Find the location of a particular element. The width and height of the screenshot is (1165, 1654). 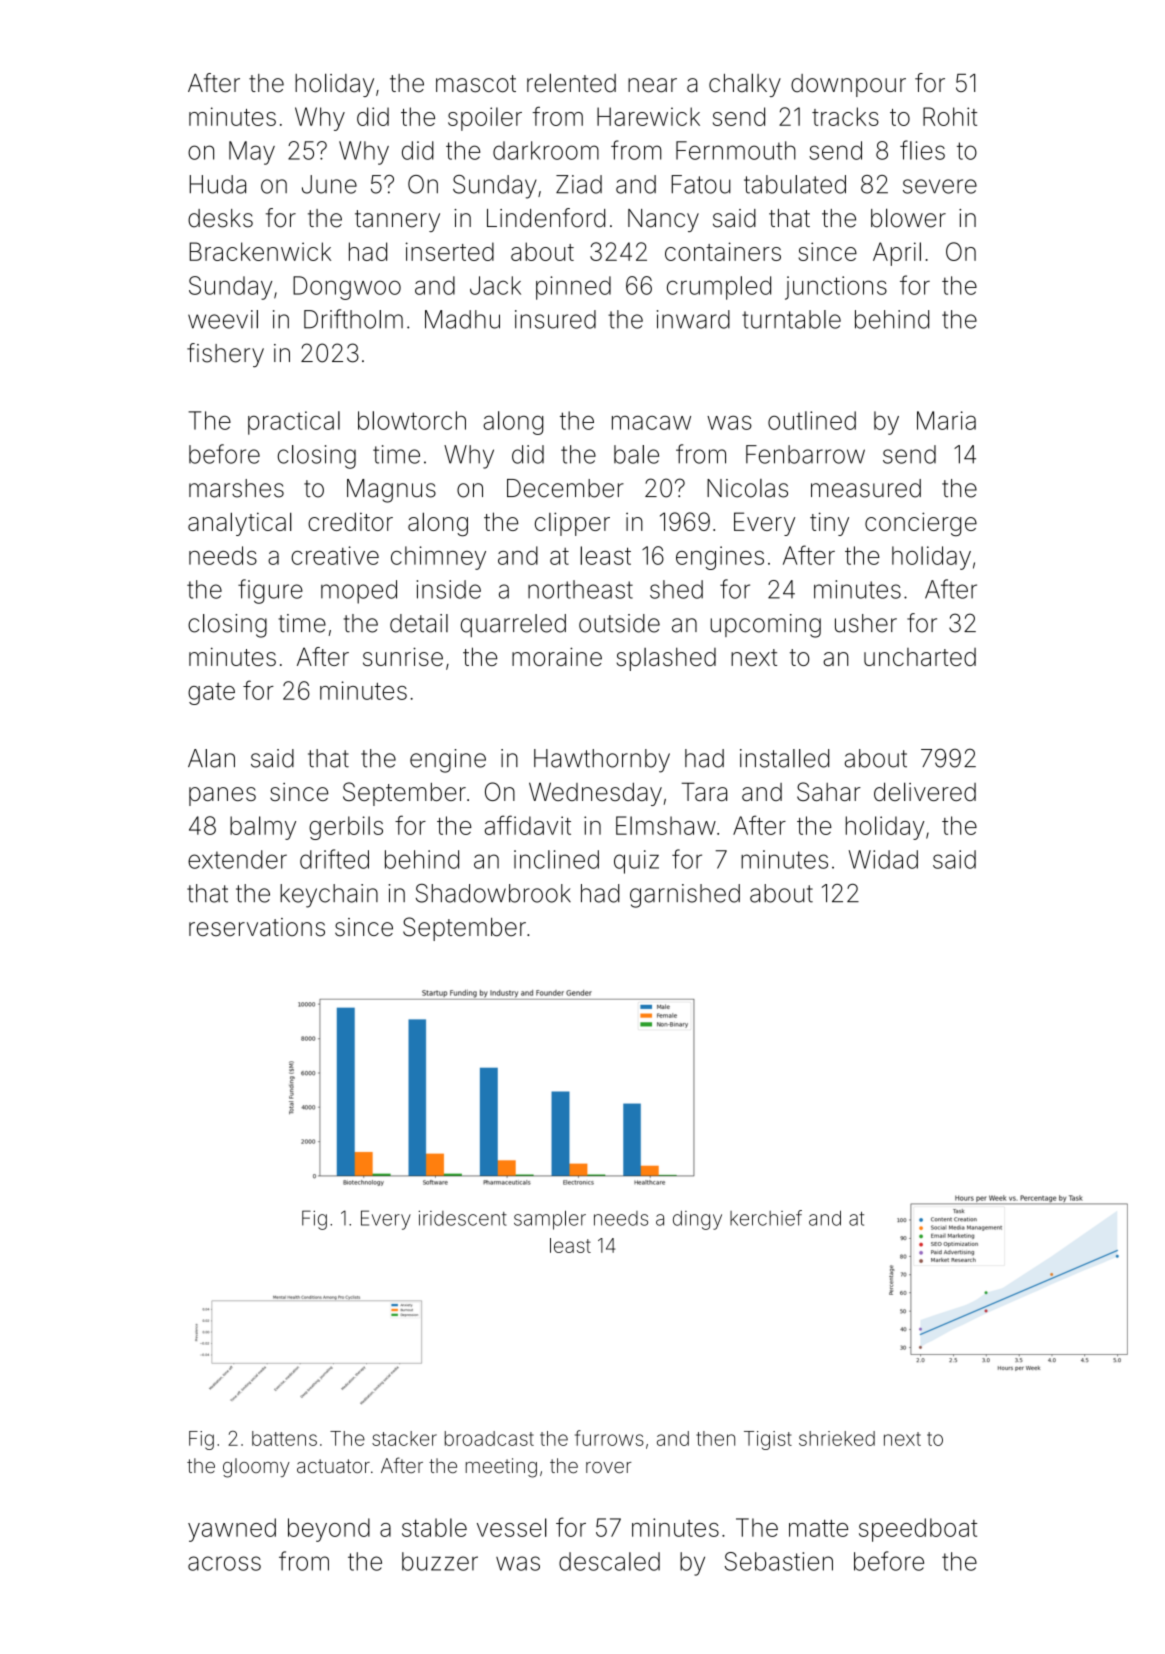

Rohit is located at coordinates (950, 116).
